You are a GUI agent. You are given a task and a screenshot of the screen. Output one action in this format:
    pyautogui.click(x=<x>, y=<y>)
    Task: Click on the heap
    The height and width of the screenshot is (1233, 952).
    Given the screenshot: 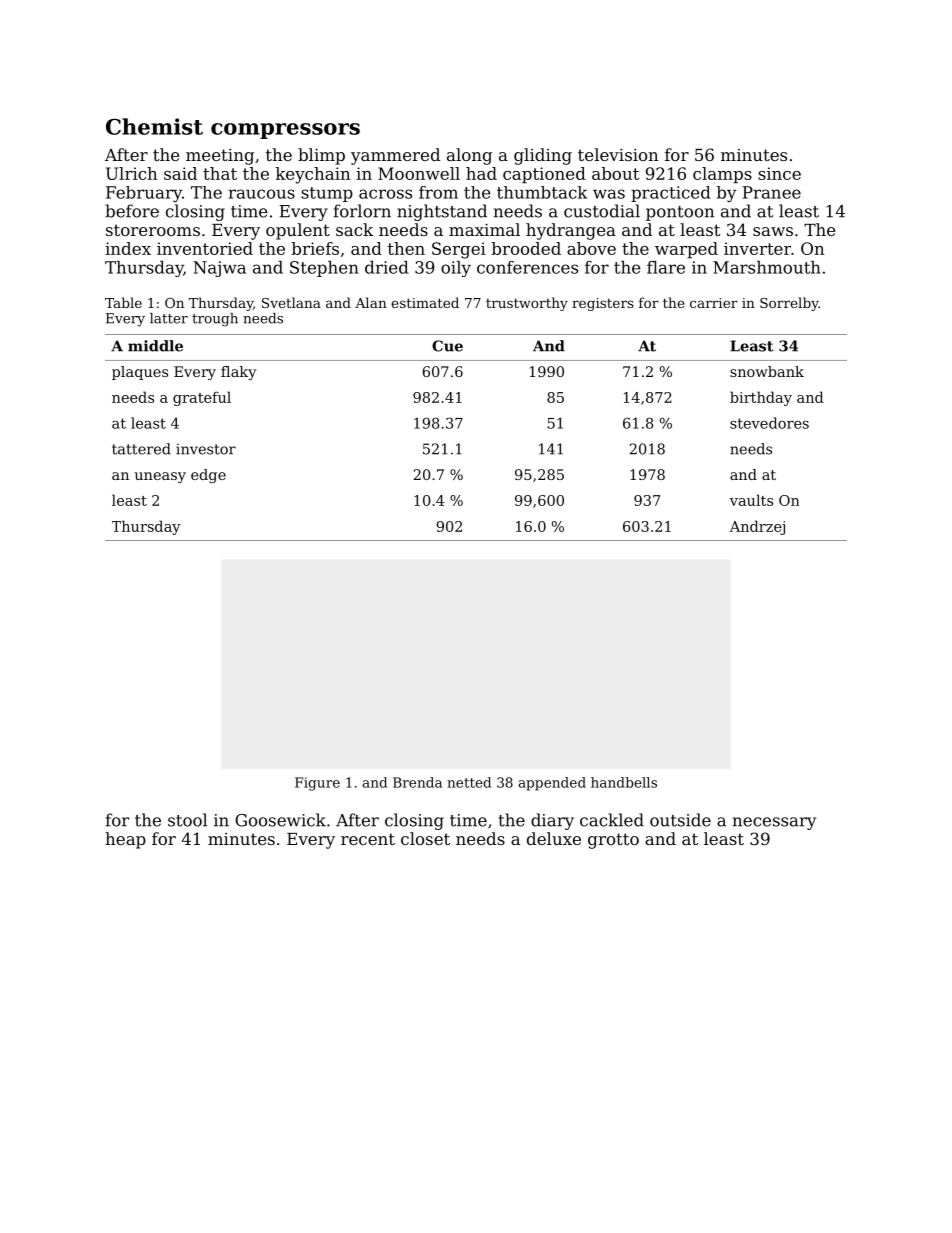 What is the action you would take?
    pyautogui.click(x=125, y=840)
